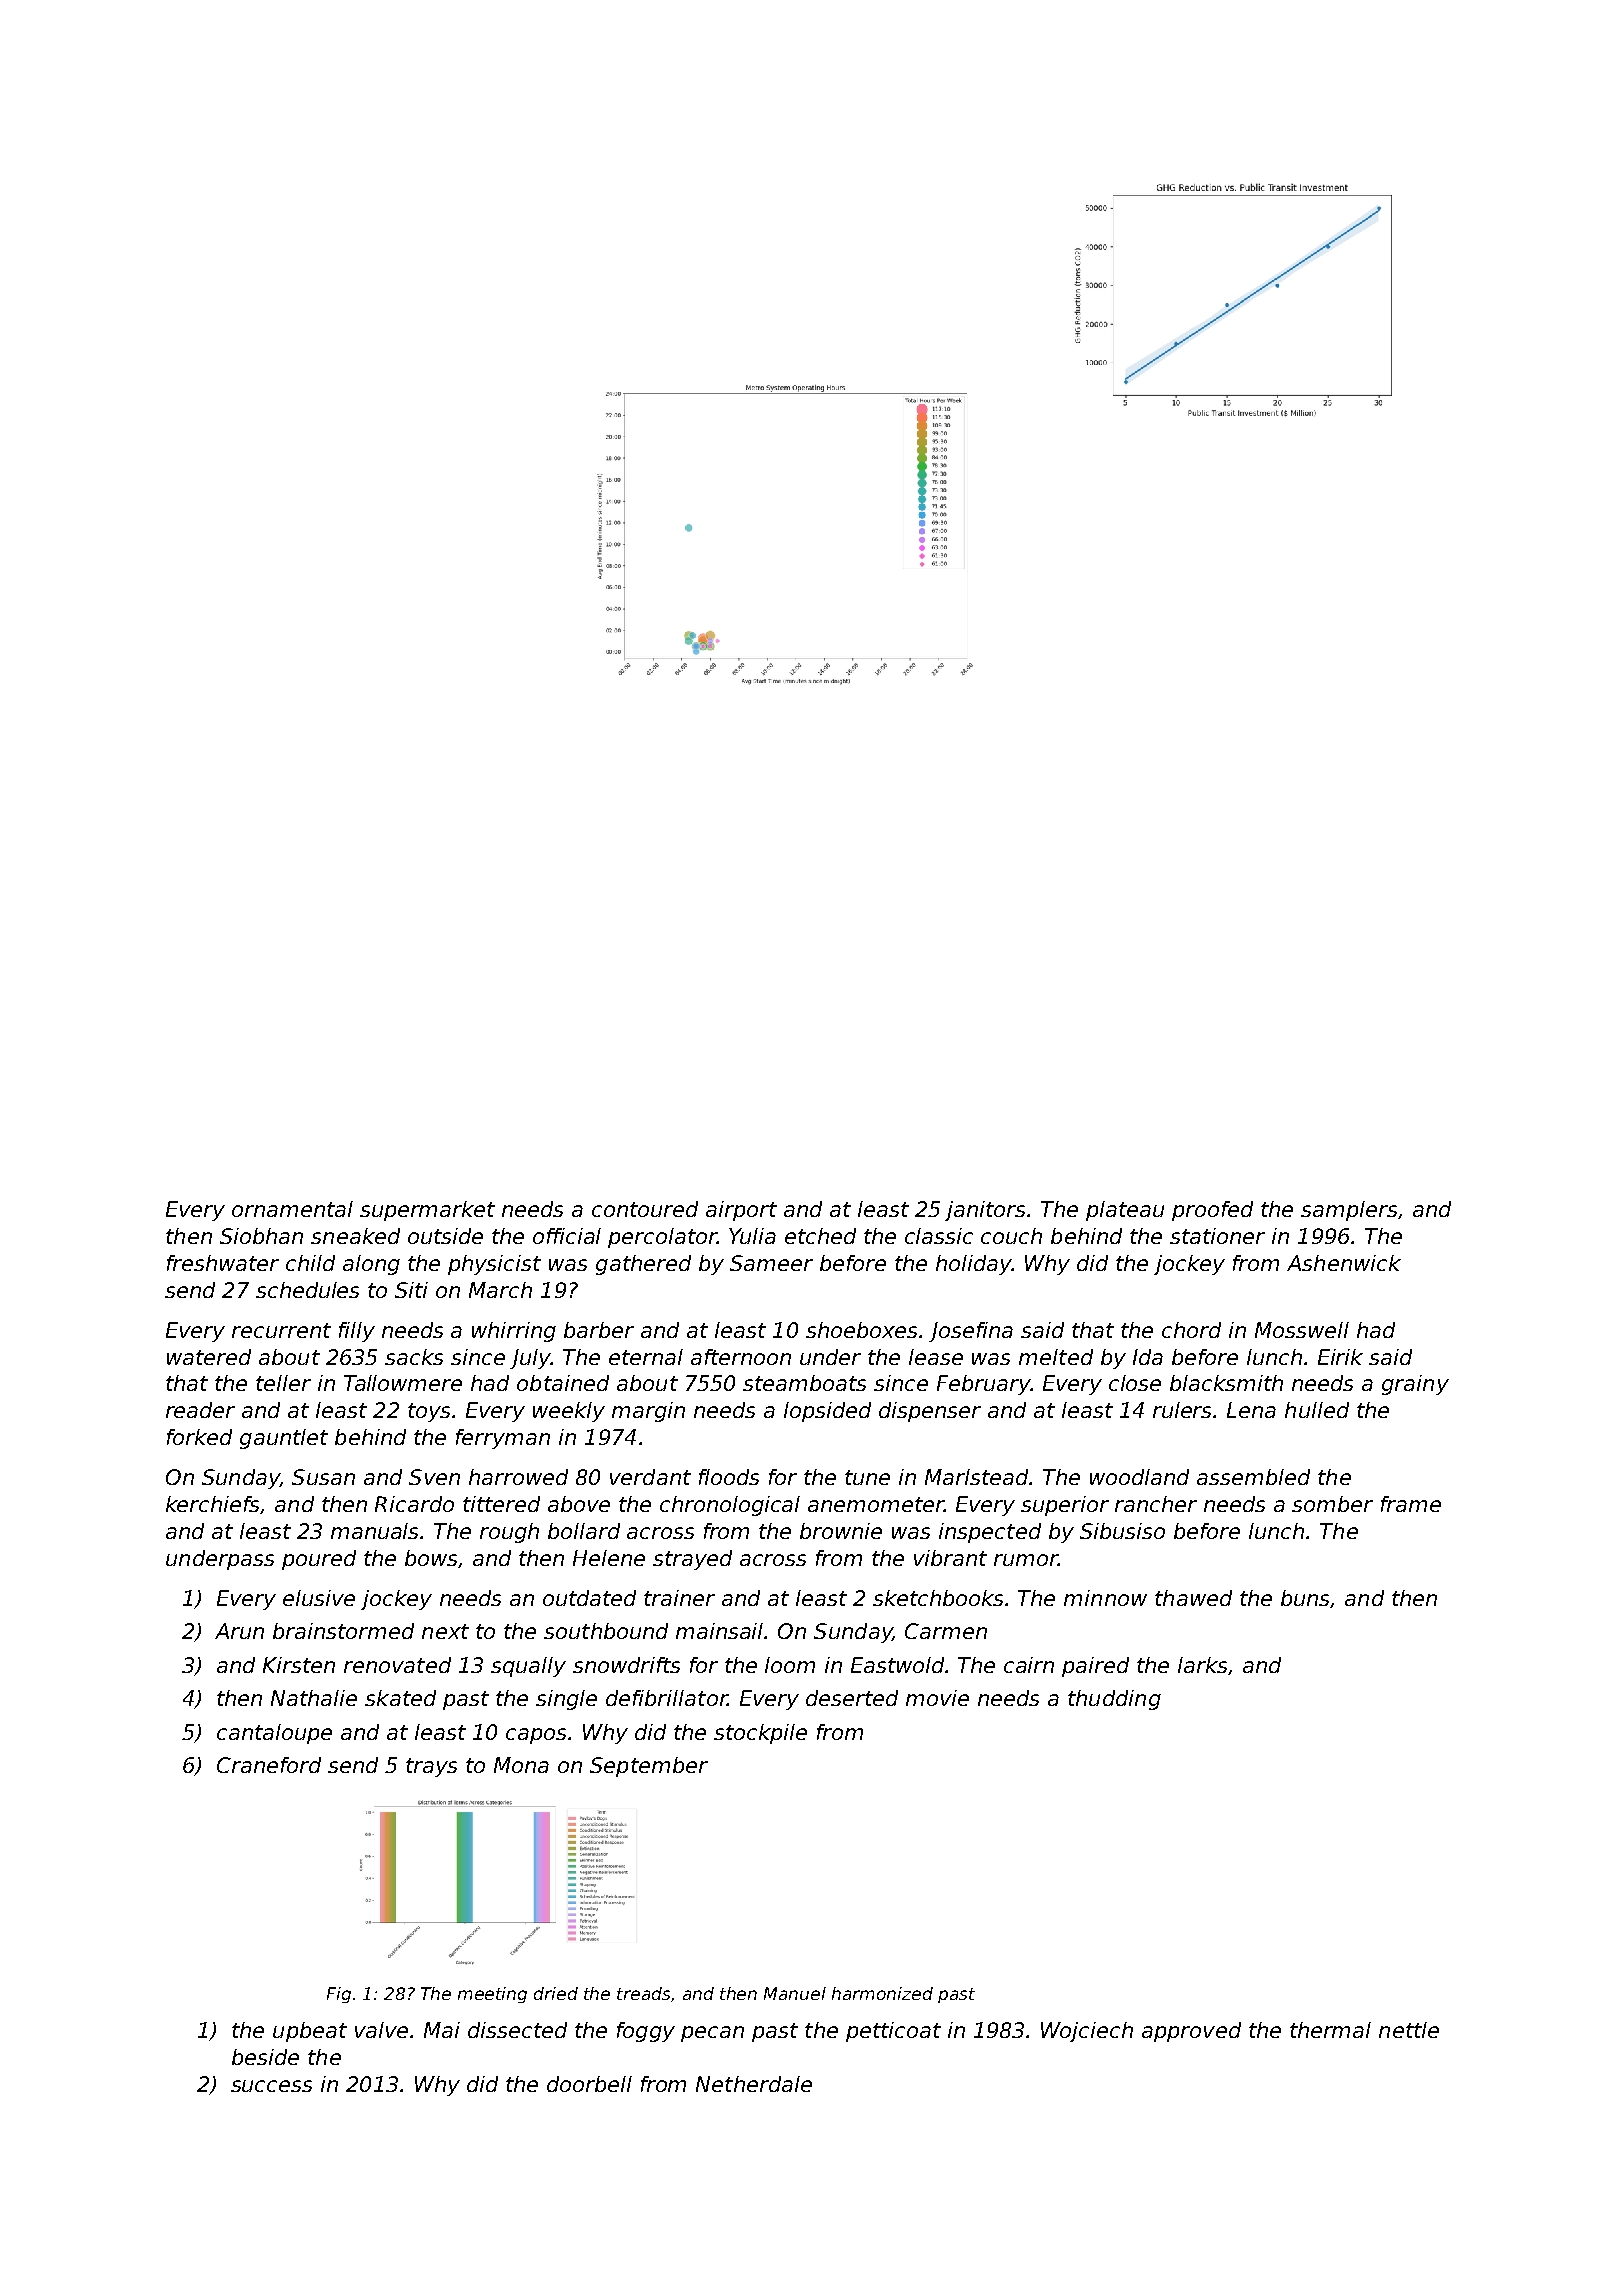 This page has height=2292, width=1620. What do you see at coordinates (265, 2057) in the page?
I see `beside` at bounding box center [265, 2057].
